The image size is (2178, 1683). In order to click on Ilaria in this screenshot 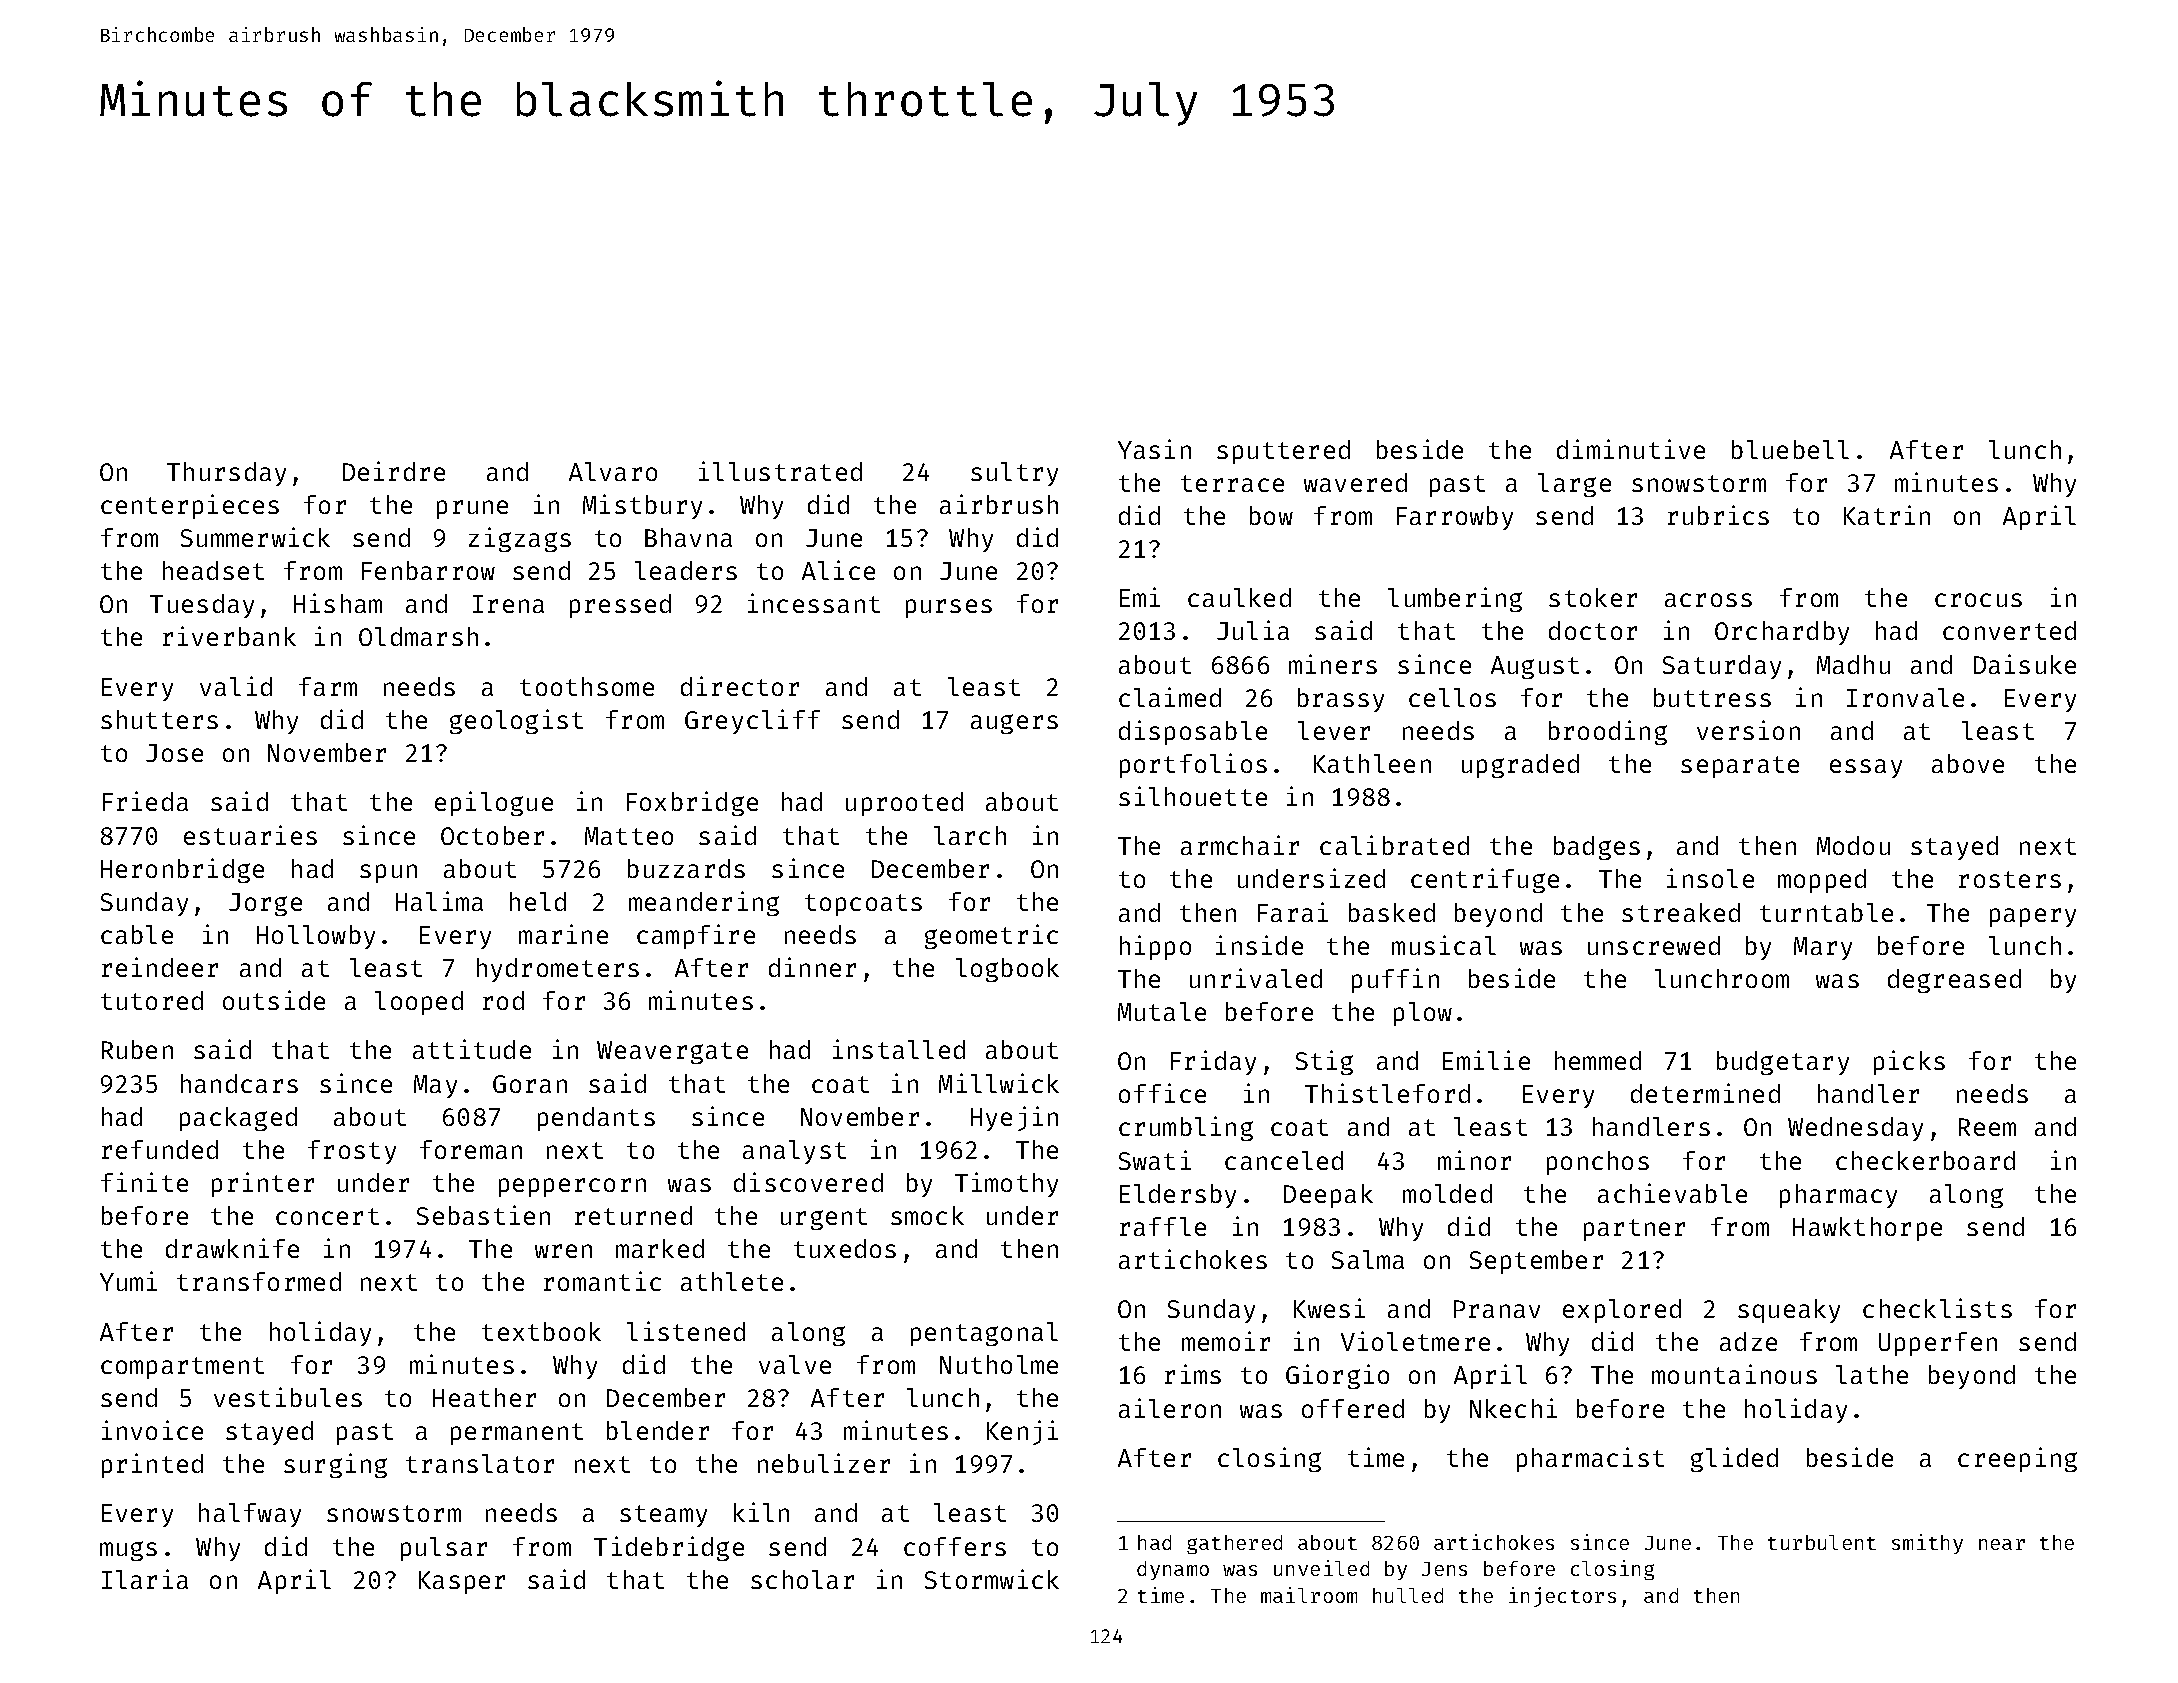, I will do `click(145, 1579)`.
